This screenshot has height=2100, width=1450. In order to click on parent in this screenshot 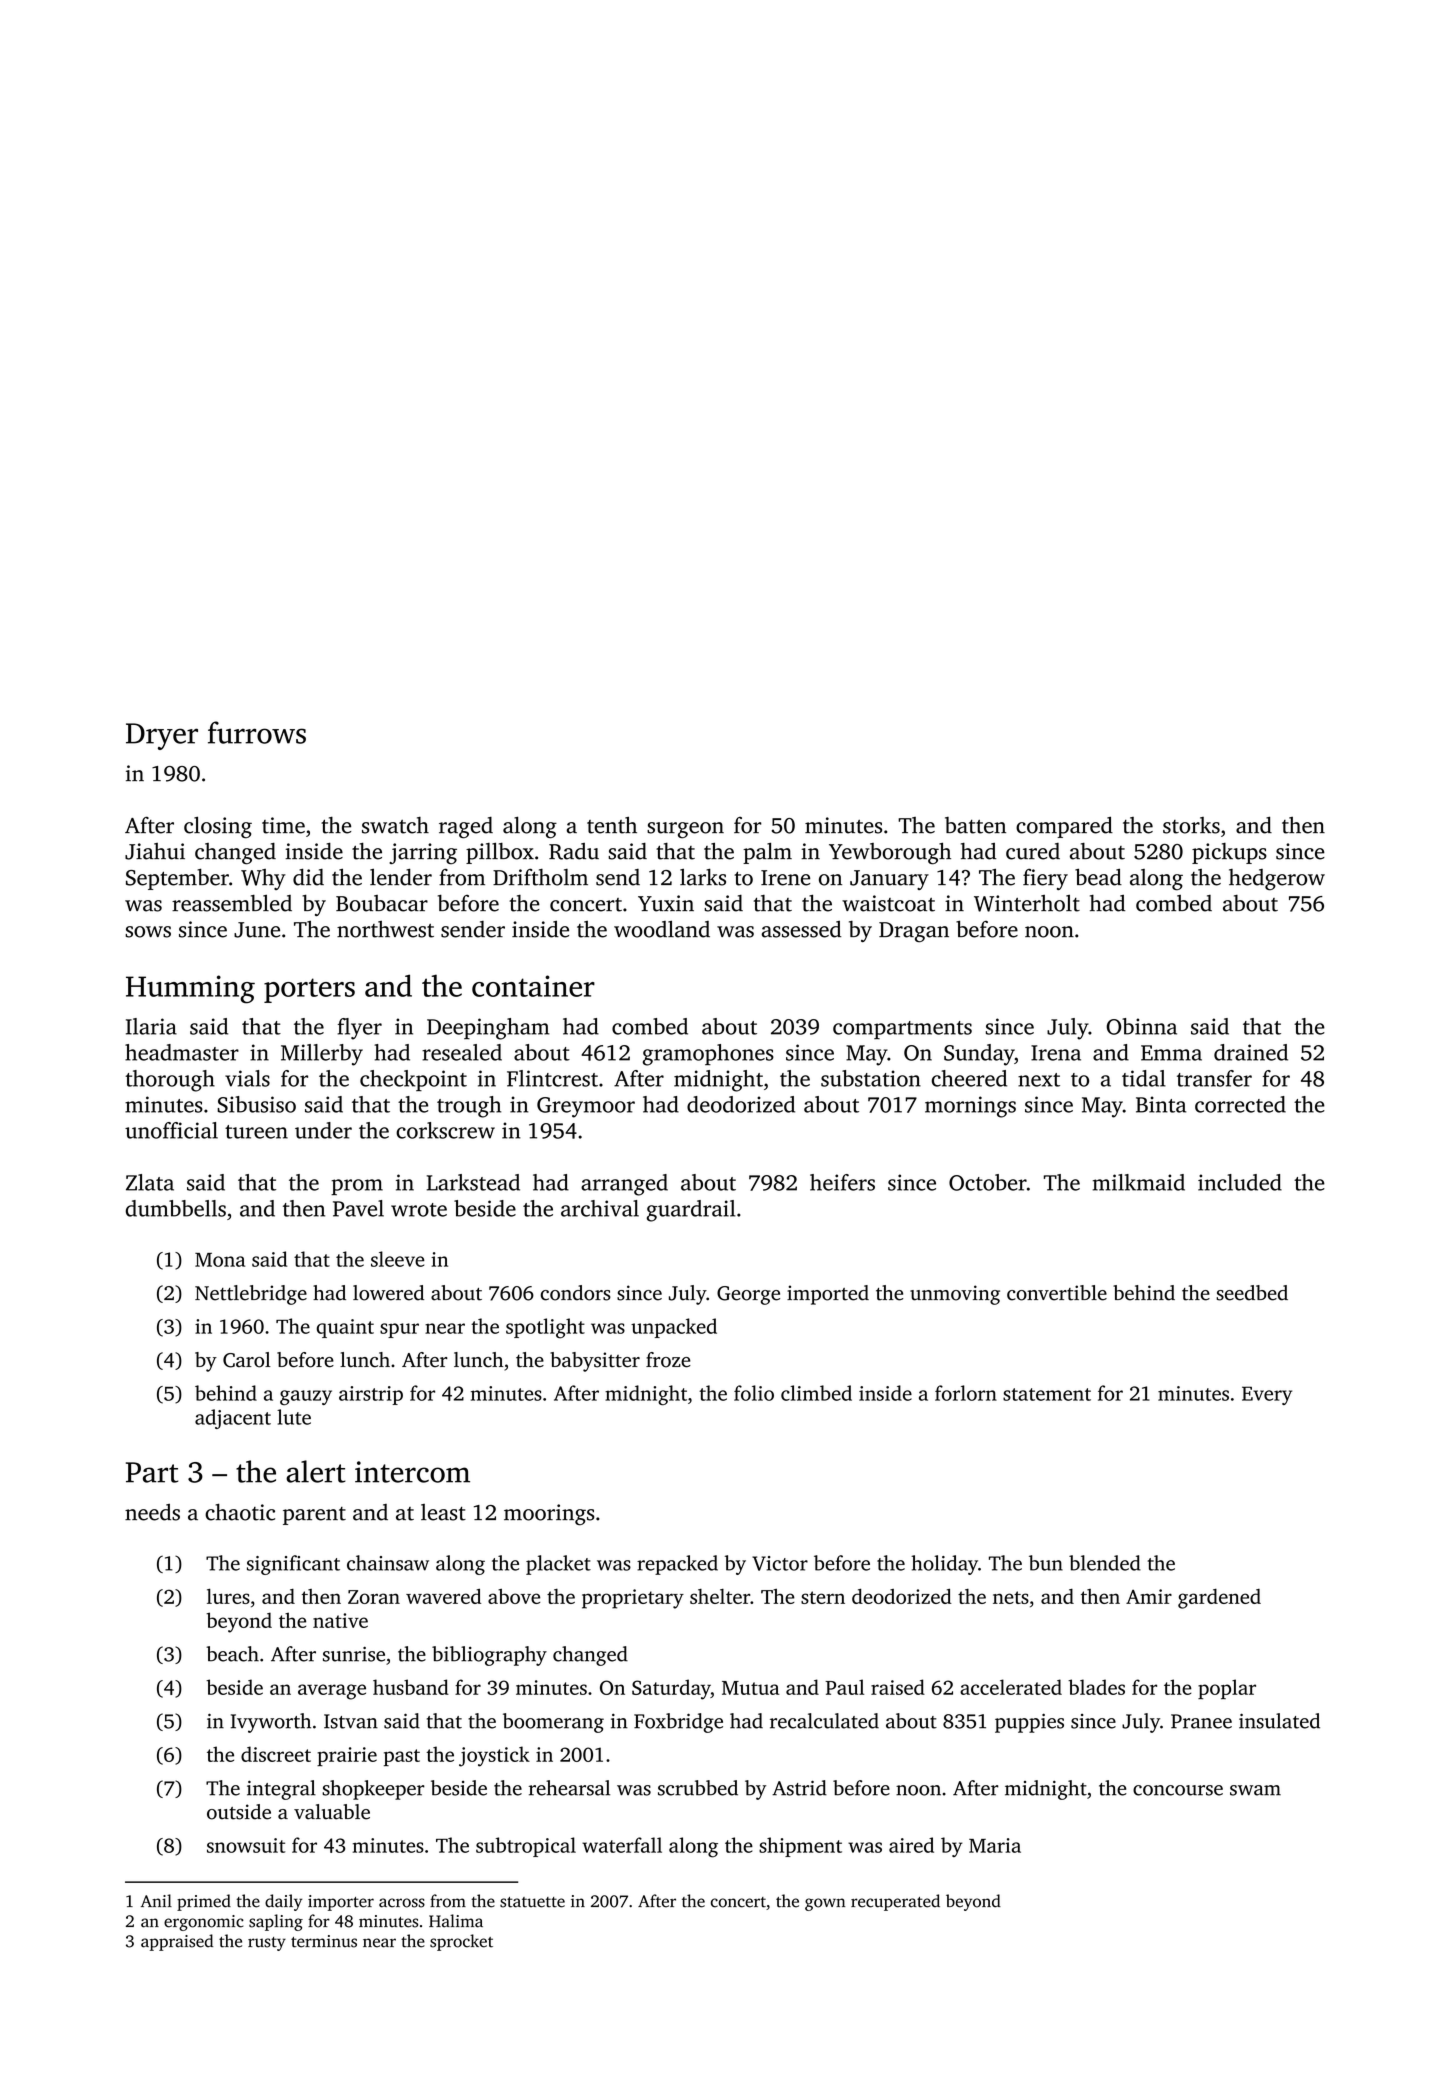, I will do `click(314, 1516)`.
